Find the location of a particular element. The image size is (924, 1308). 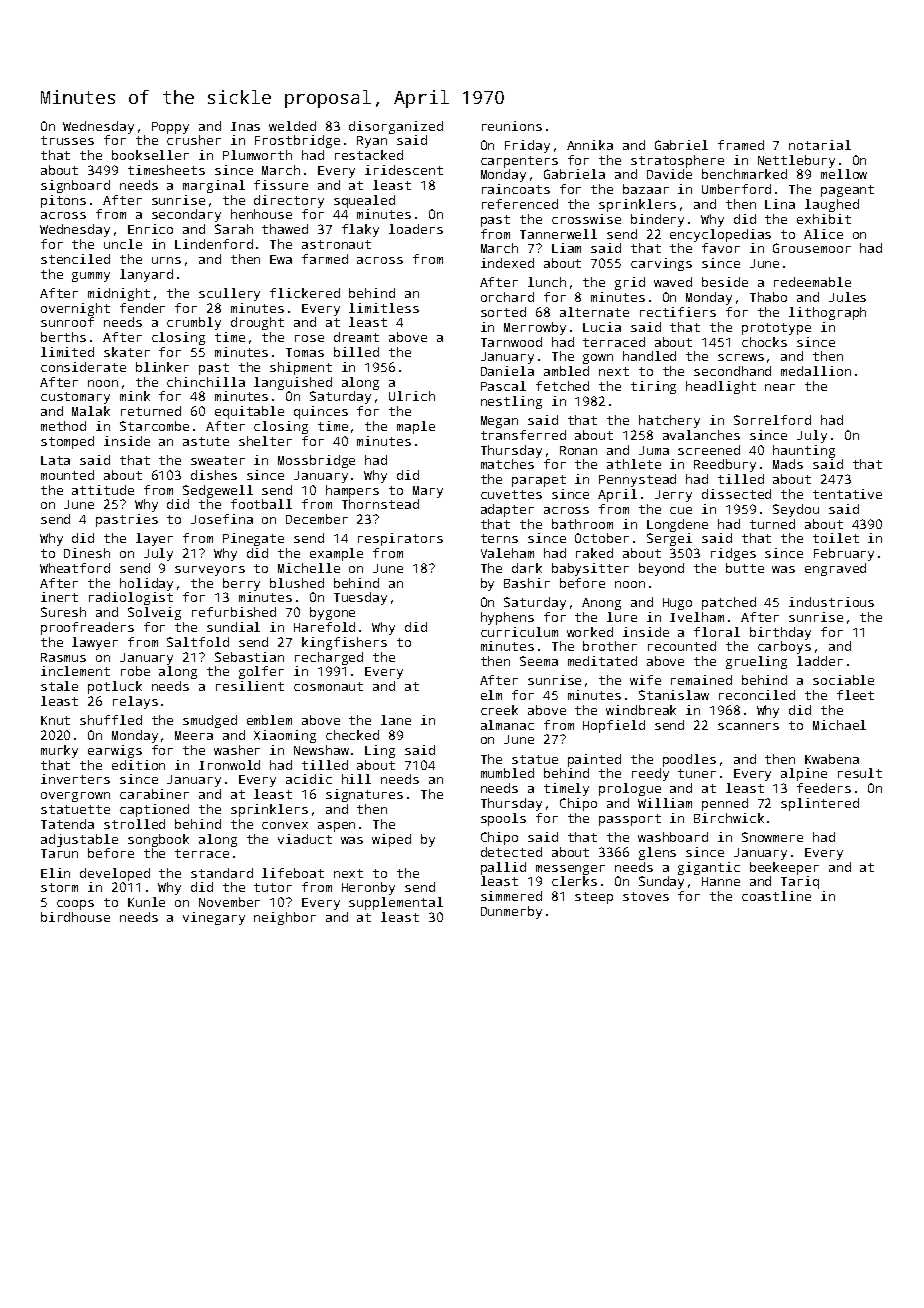

Lindenford is located at coordinates (214, 244).
